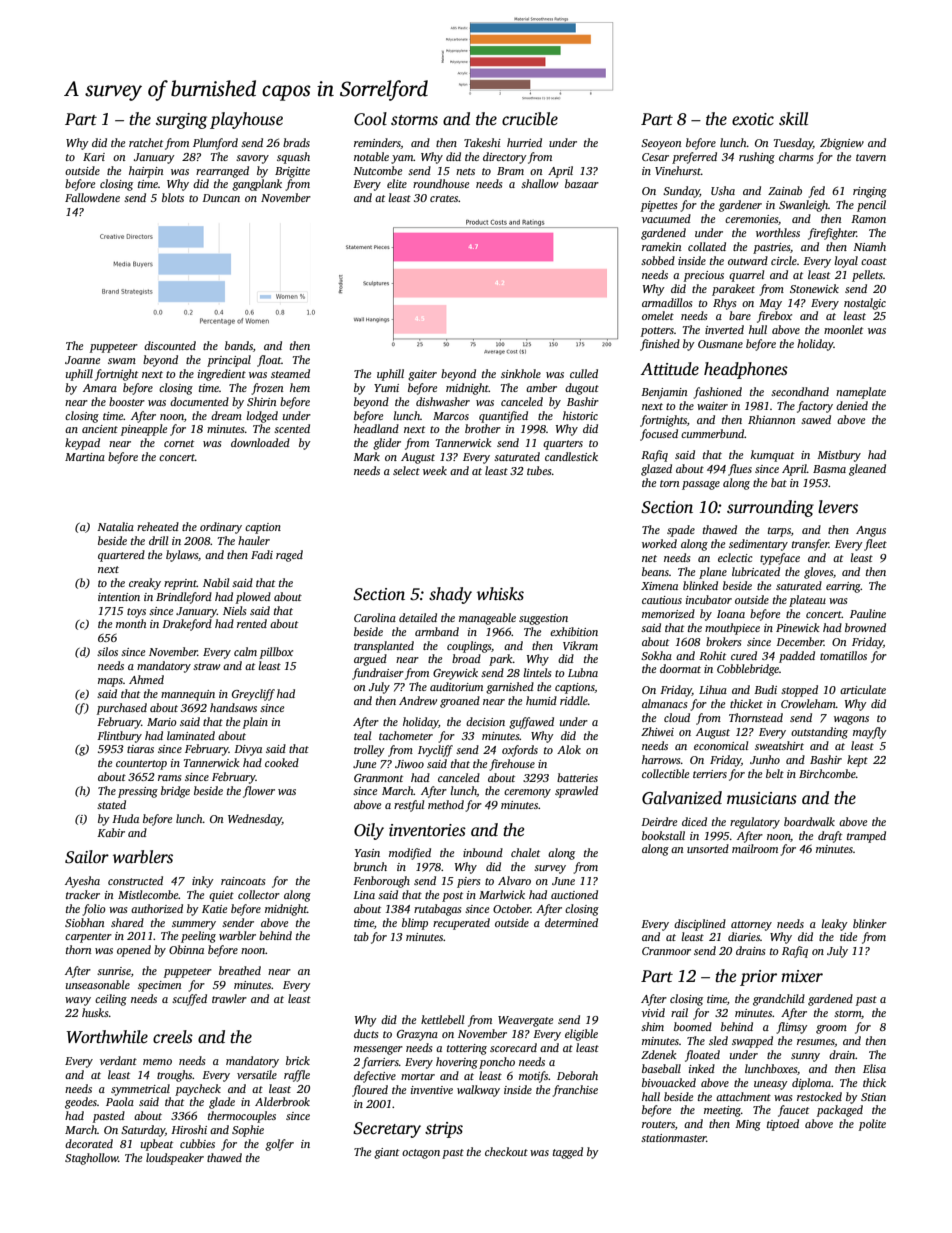 This document has width=952, height=1233. I want to click on garnished, so click(510, 688).
